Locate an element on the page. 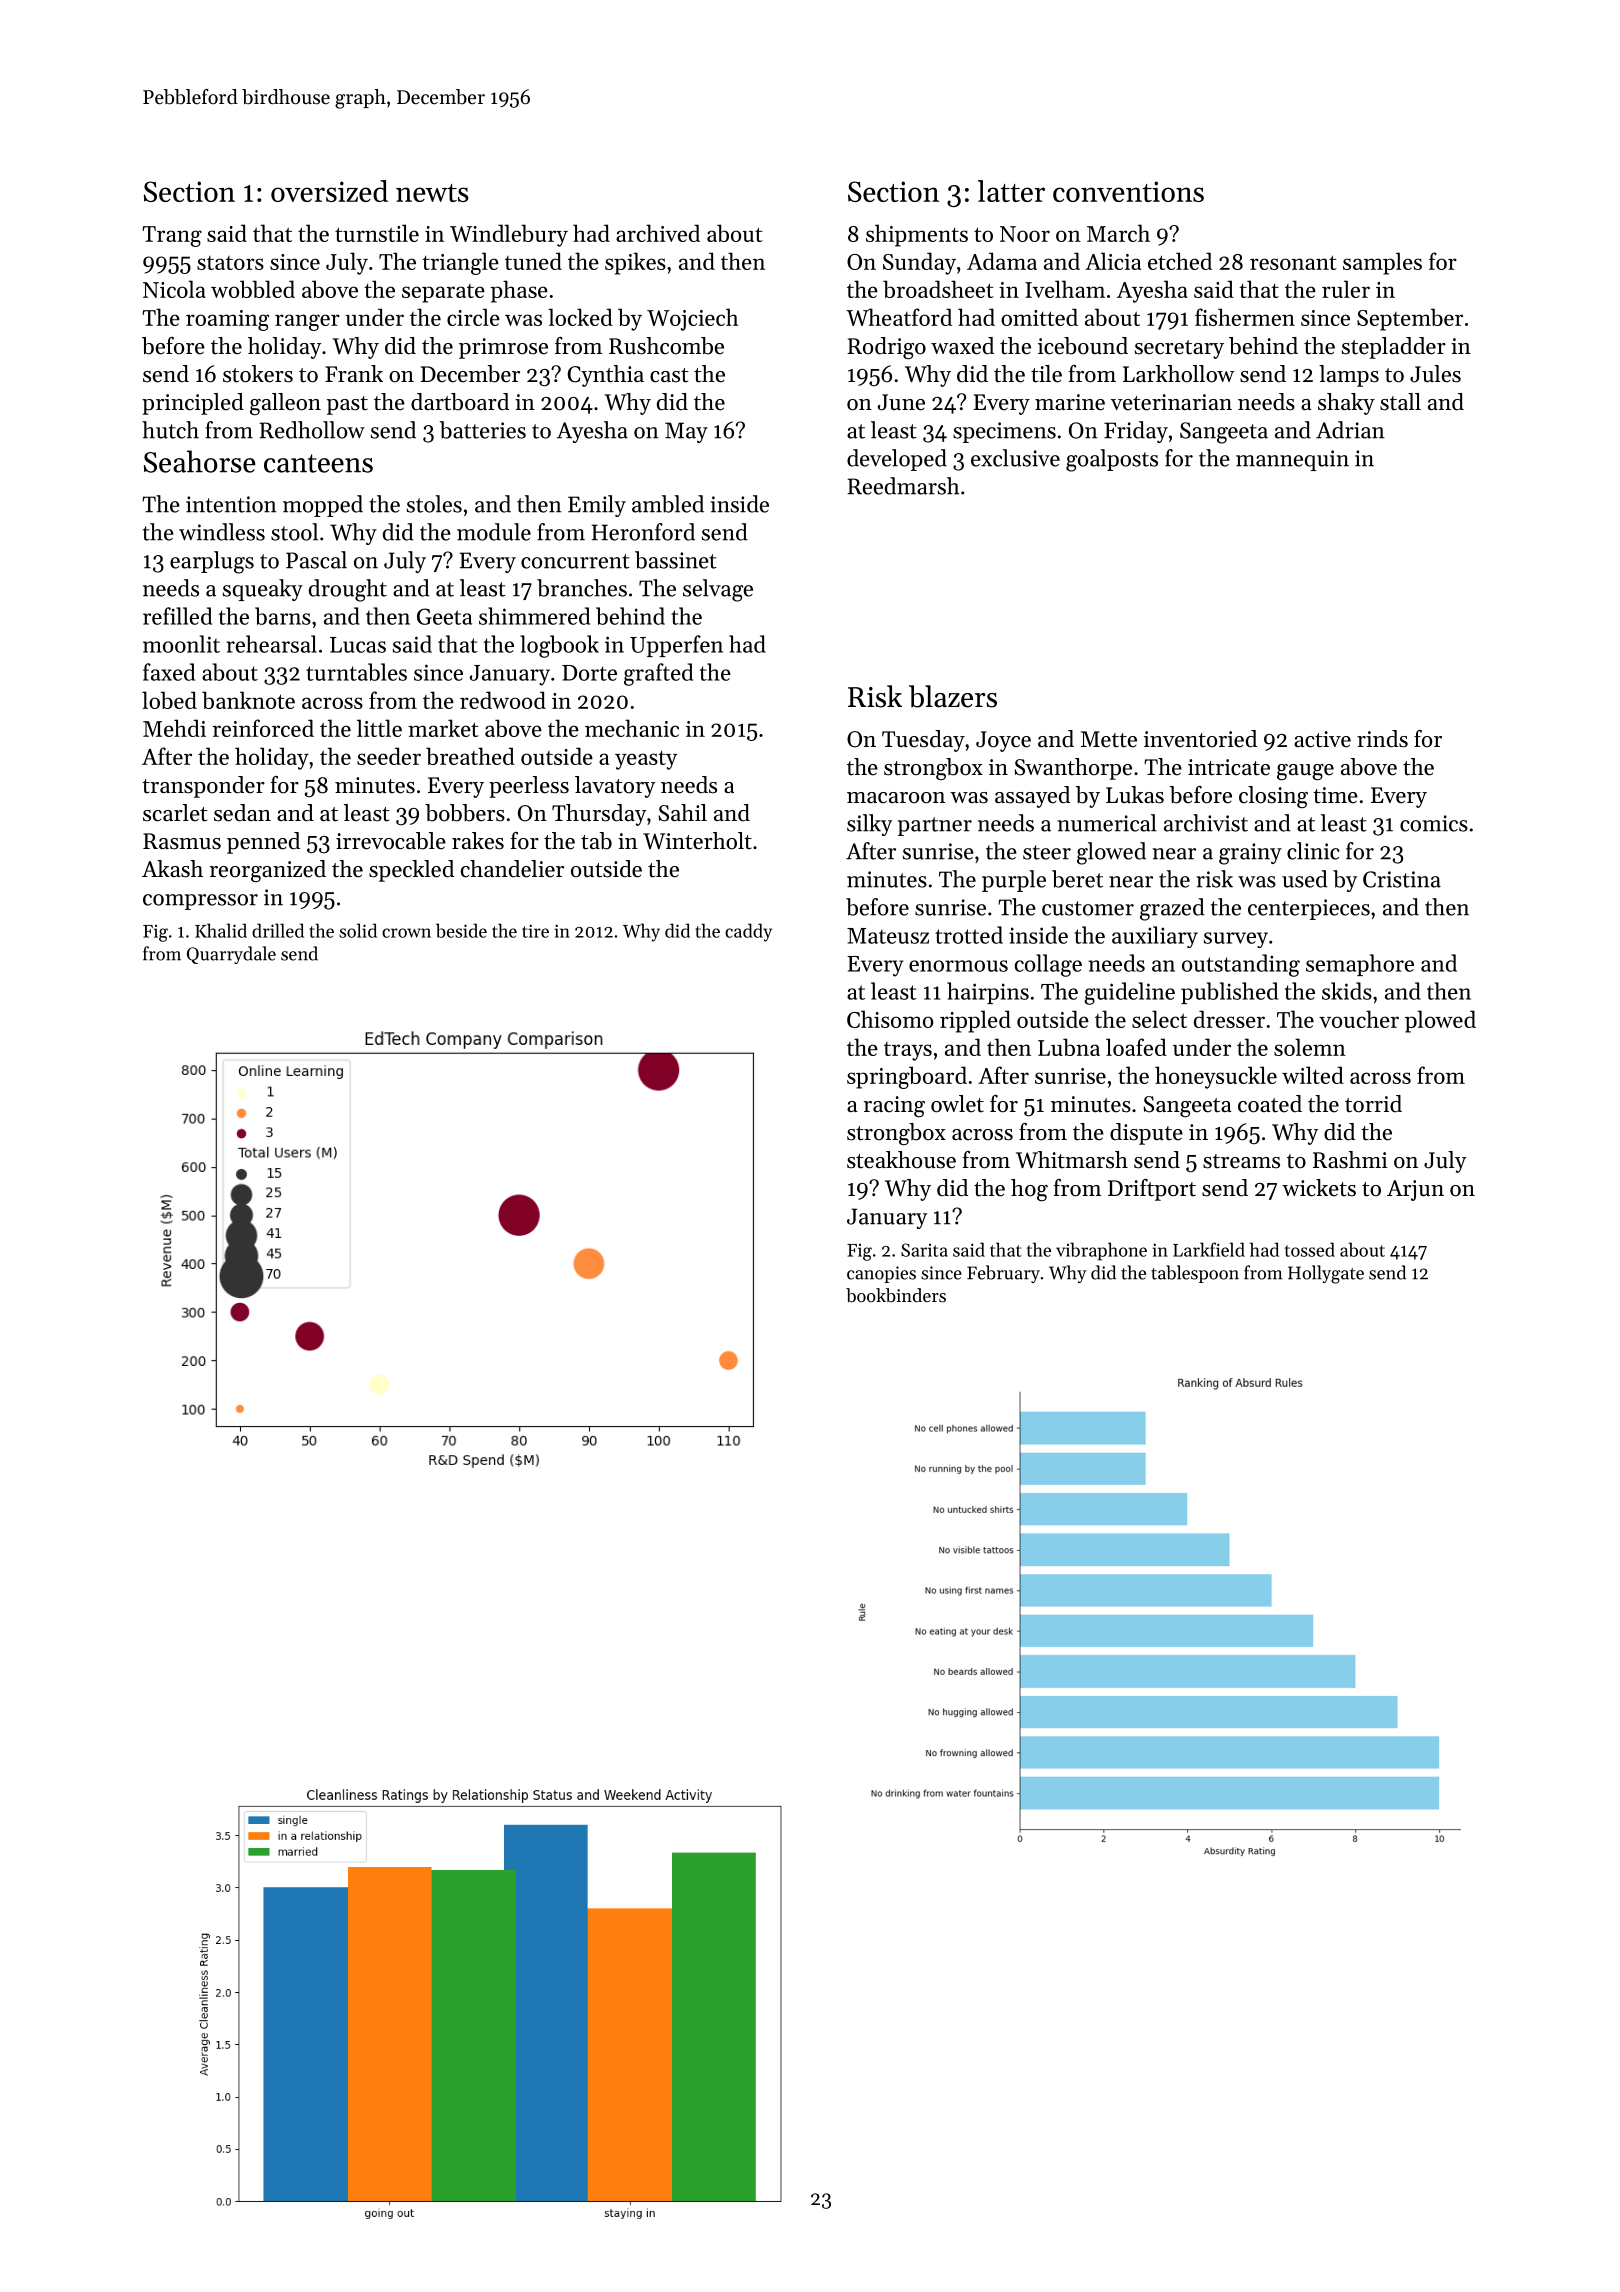 This page has height=2292, width=1620. Dorte is located at coordinates (589, 673).
